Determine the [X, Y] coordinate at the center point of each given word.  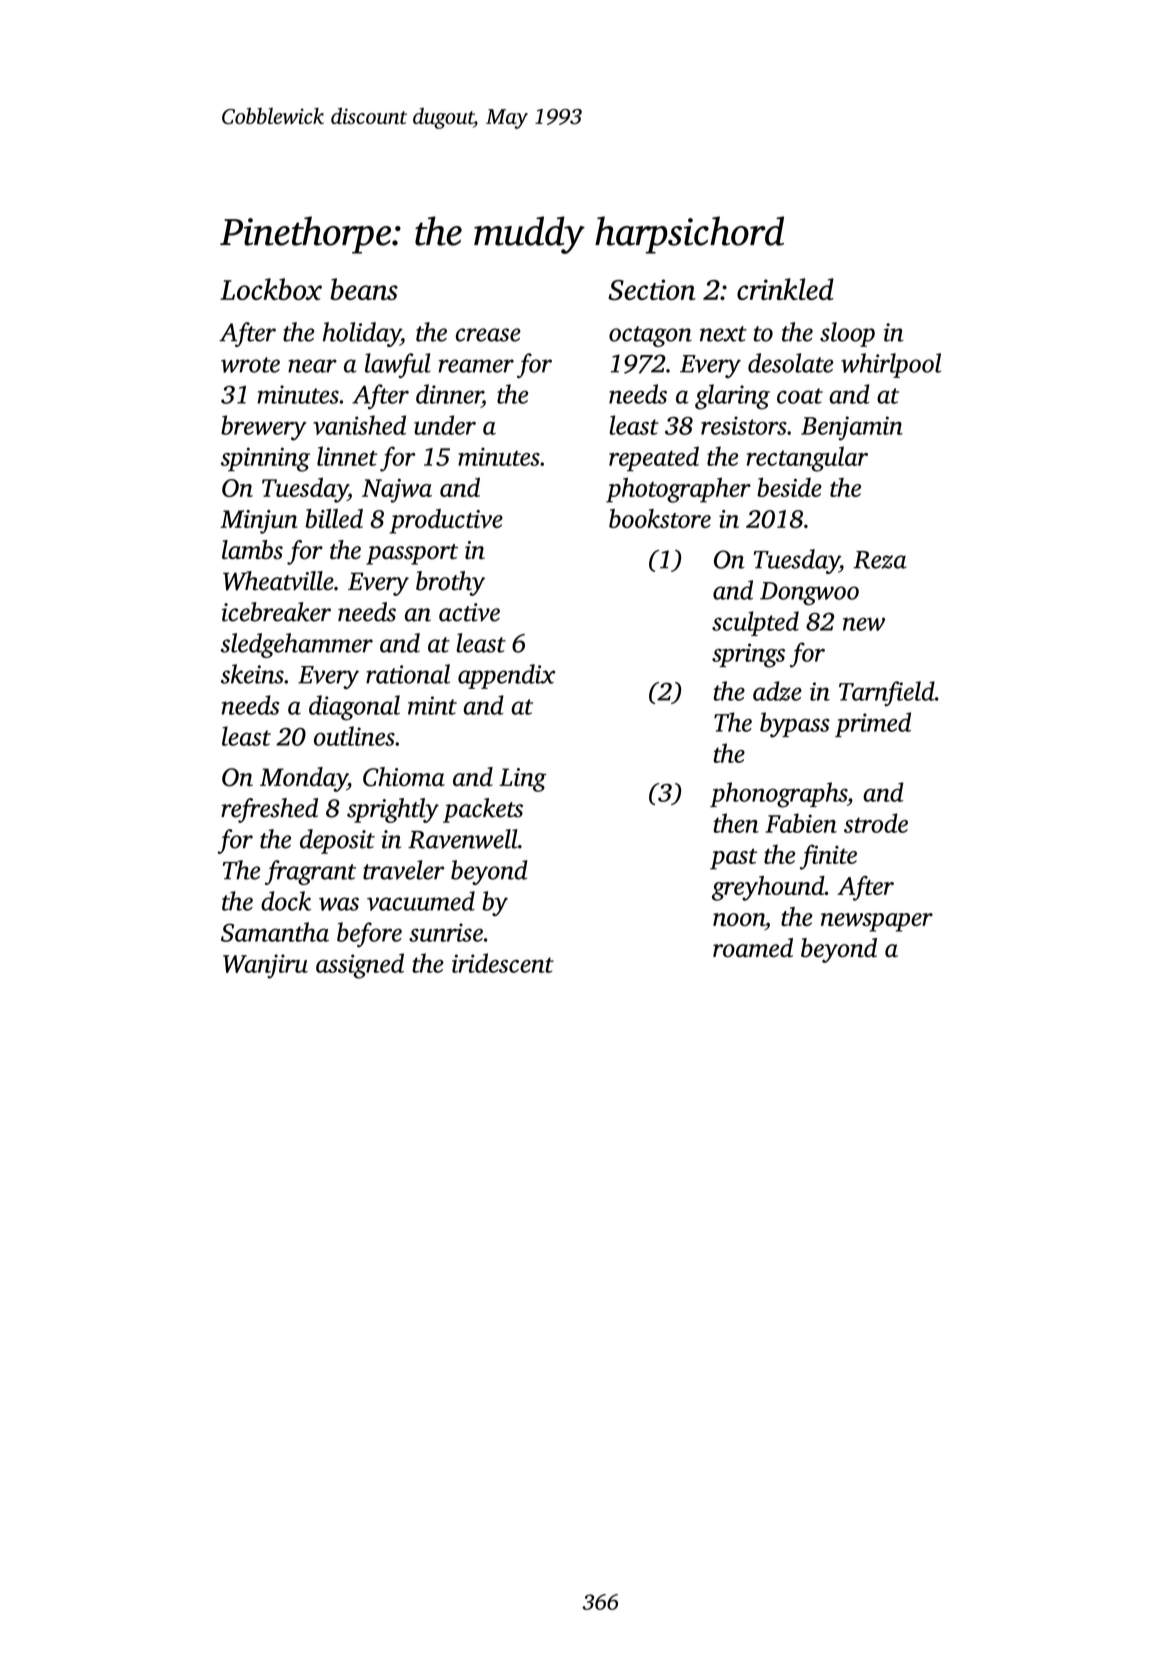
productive [446, 521]
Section [652, 290]
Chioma [404, 777]
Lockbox [271, 289]
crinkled [785, 289]
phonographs [778, 795]
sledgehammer [297, 645]
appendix [506, 676]
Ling [522, 780]
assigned [360, 966]
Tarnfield [887, 694]
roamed [753, 948]
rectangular [807, 459]
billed [334, 518]
